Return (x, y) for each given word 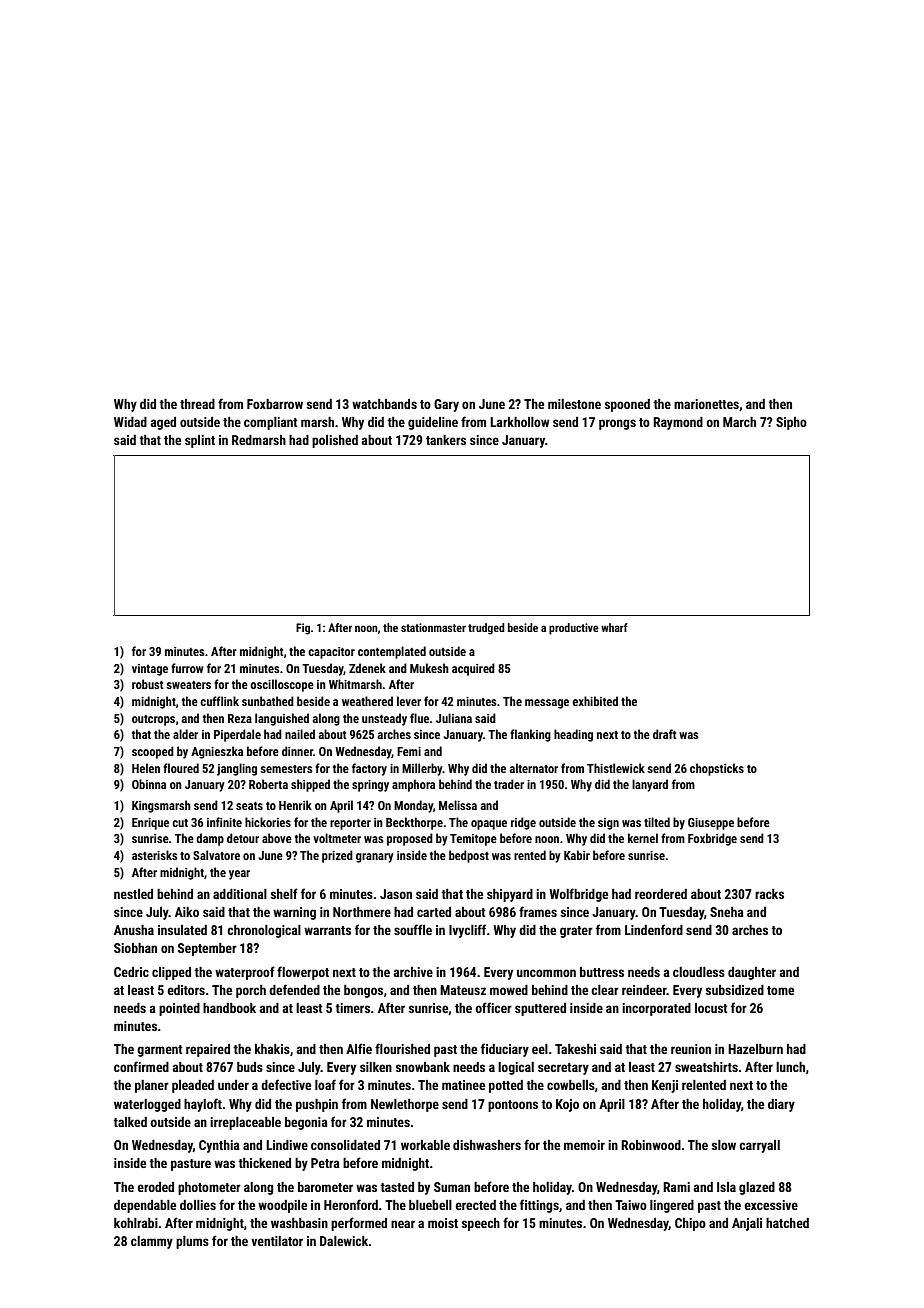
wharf (614, 627)
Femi (409, 751)
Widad (130, 422)
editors (186, 990)
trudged (486, 629)
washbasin (299, 1223)
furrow (187, 668)
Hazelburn (755, 1049)
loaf (325, 1084)
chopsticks (717, 769)
